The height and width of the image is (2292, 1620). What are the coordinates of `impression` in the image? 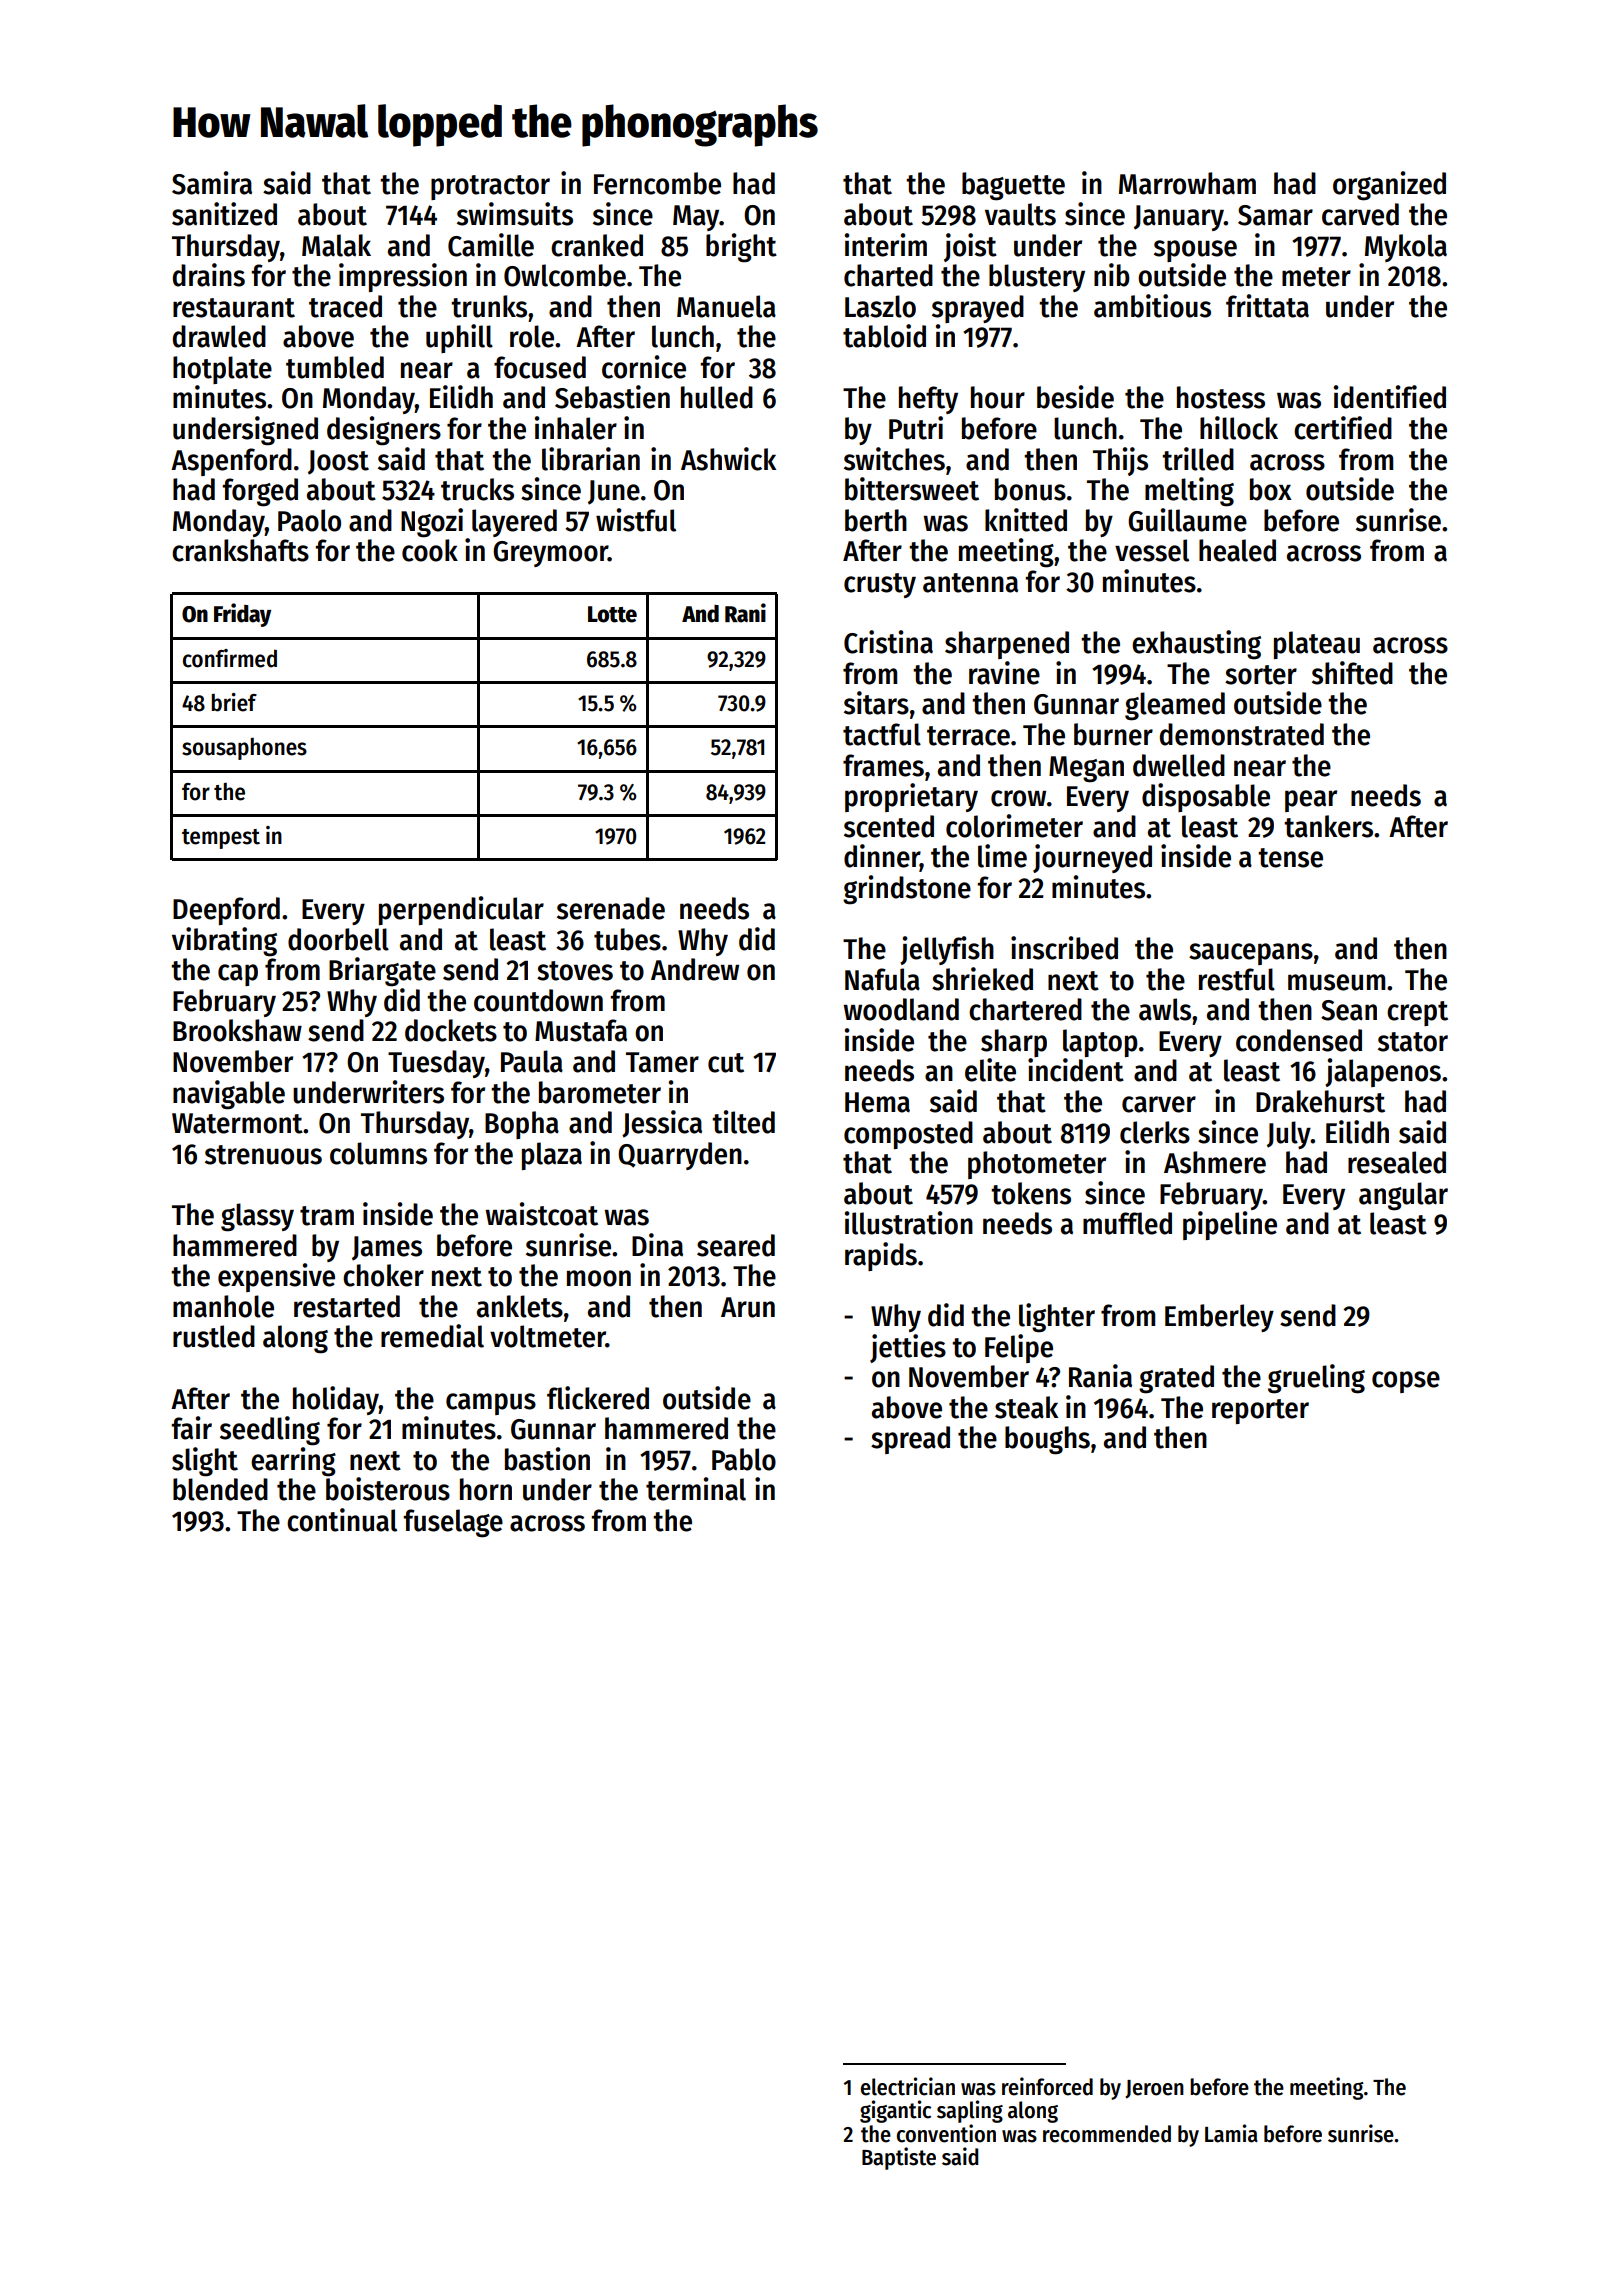 It's located at (403, 277).
